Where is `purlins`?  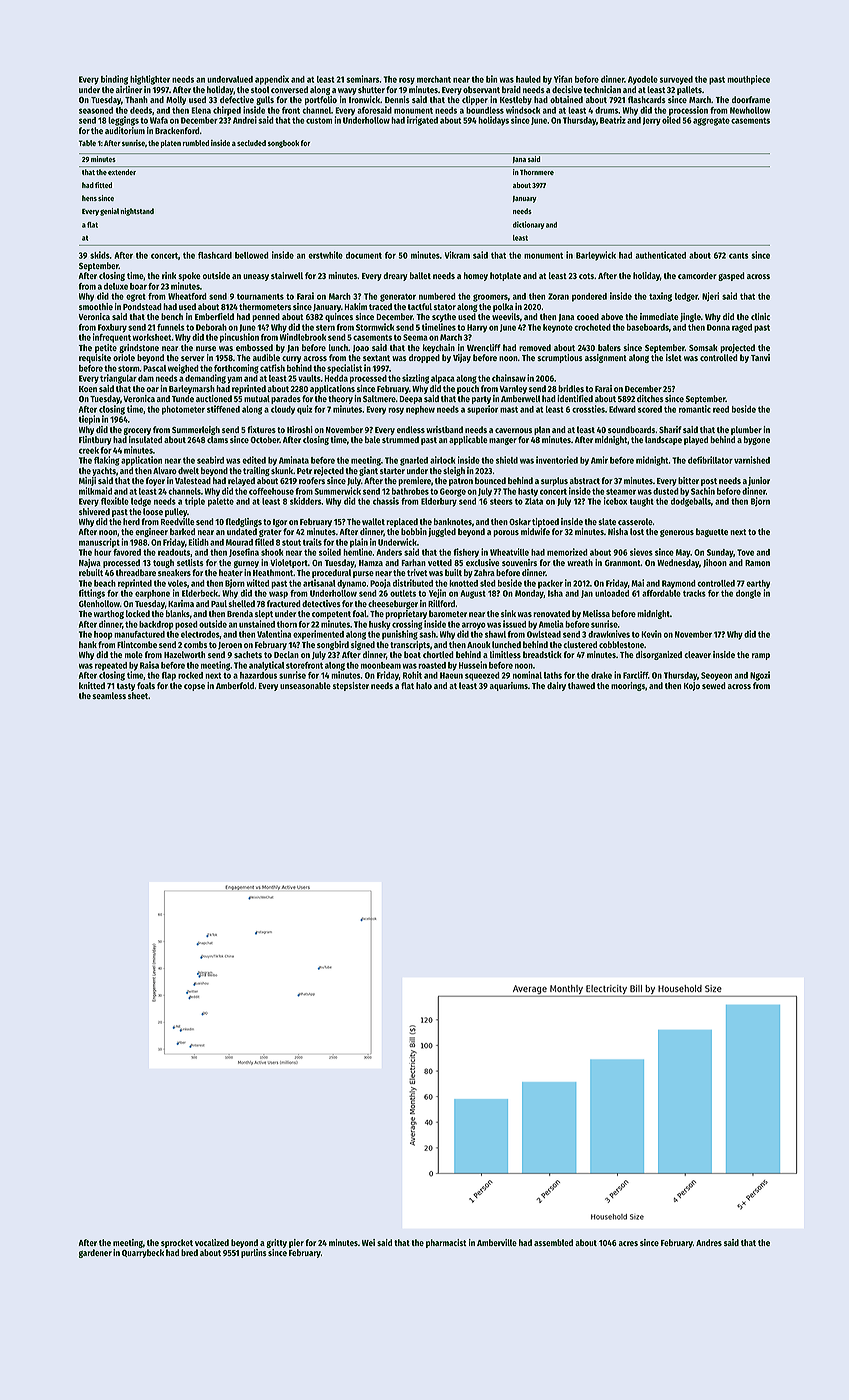
purlins is located at coordinates (254, 1253).
